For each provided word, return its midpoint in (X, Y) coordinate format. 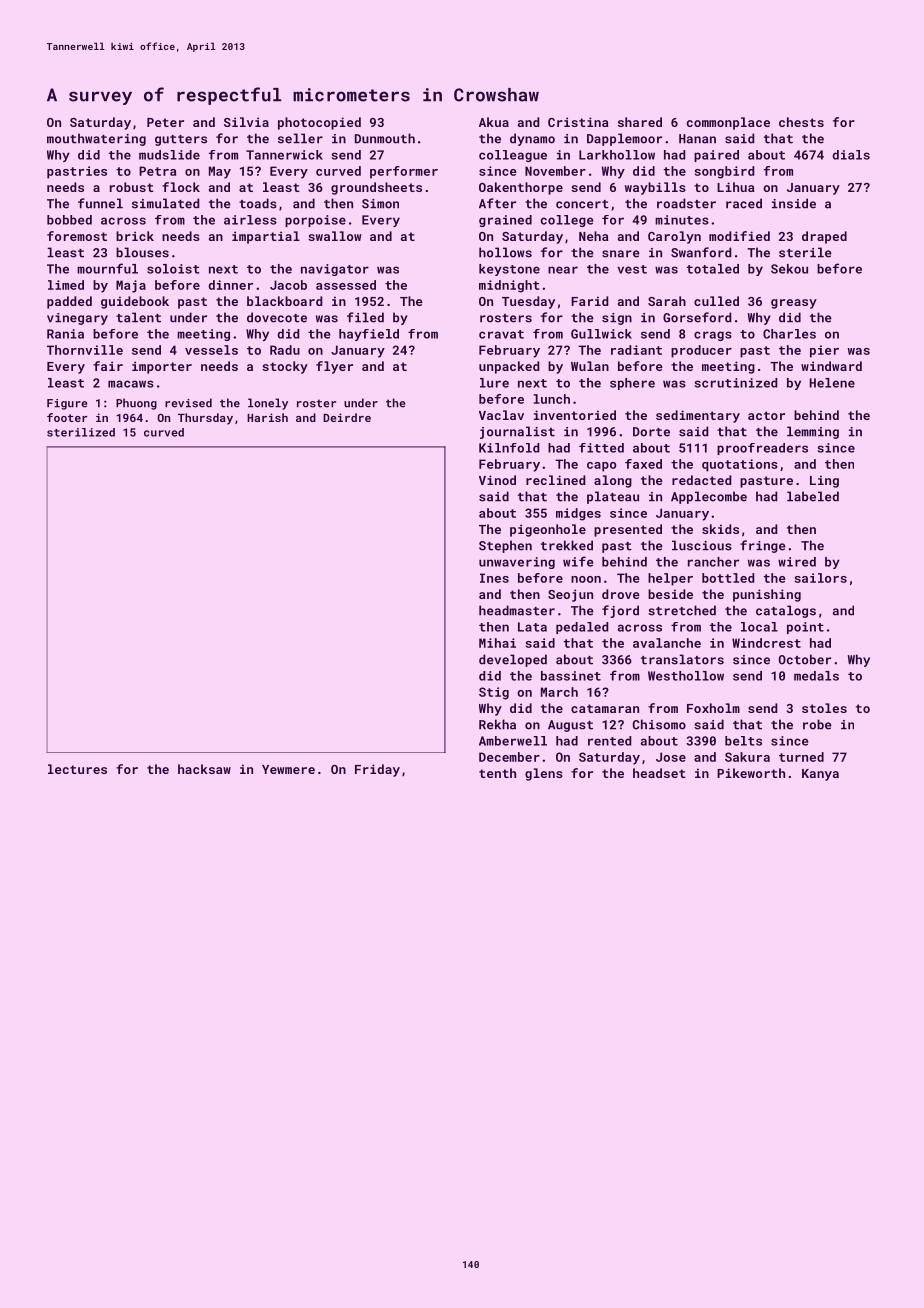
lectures (77, 769)
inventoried (575, 415)
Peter (165, 122)
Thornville (85, 350)
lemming (813, 432)
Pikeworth (751, 773)
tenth (497, 773)
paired (716, 156)
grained (505, 221)
